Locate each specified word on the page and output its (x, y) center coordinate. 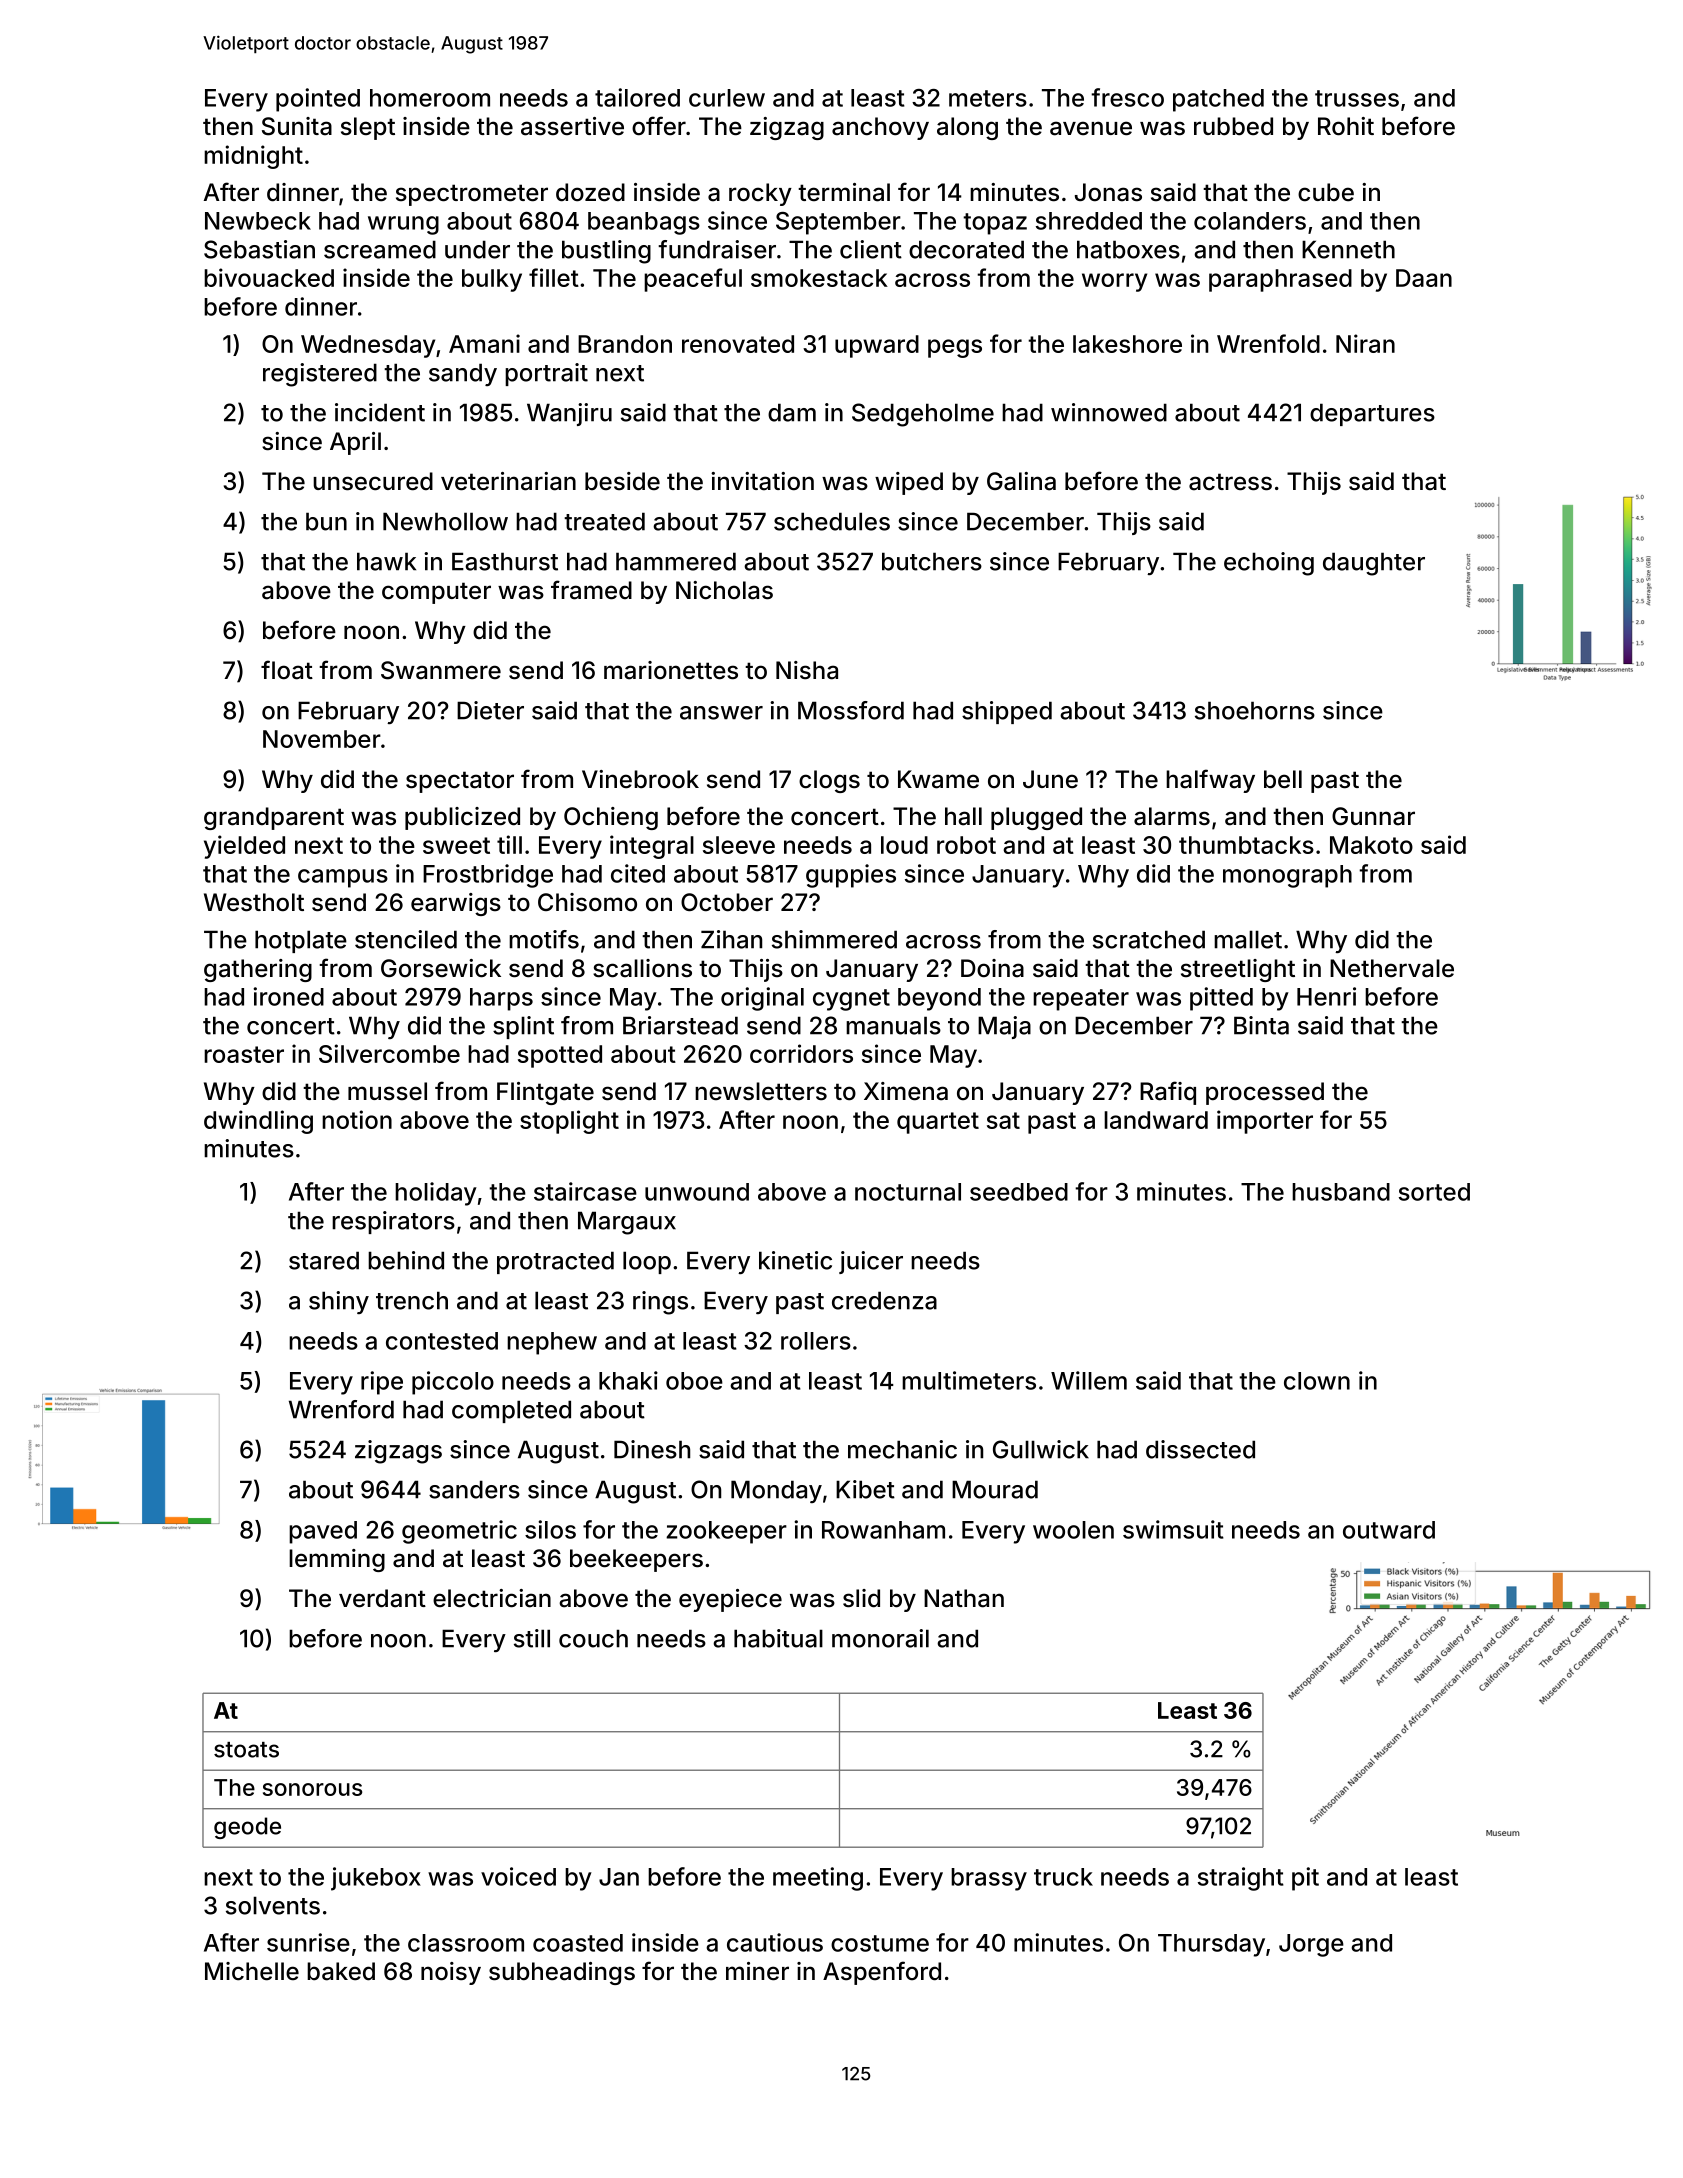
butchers (932, 561)
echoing (1269, 564)
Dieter (490, 710)
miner (757, 1971)
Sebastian (259, 249)
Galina (1021, 481)
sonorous (312, 1789)
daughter (1374, 564)
